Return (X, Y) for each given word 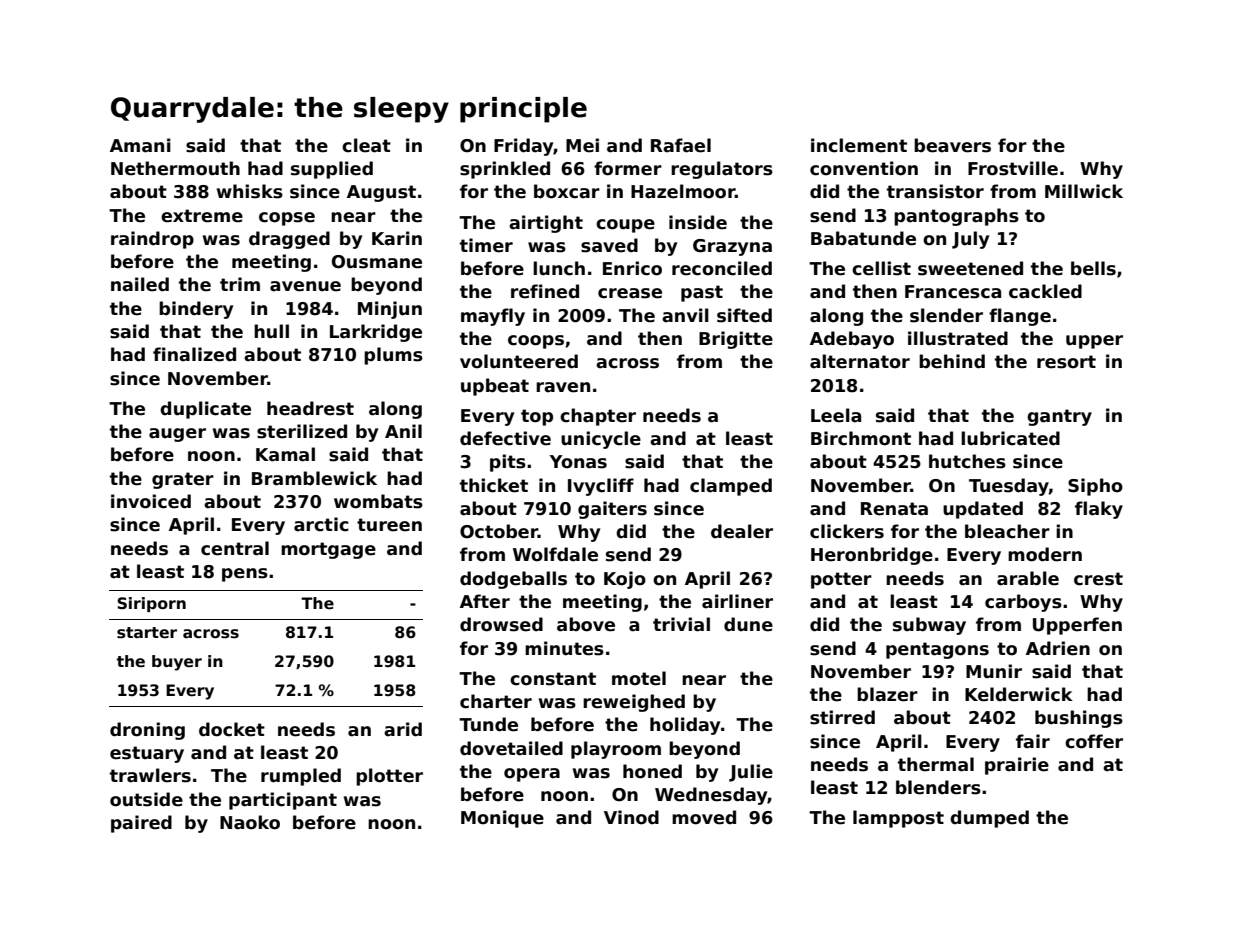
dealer (742, 531)
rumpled (301, 777)
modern (1045, 554)
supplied (332, 170)
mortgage (328, 550)
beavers (952, 145)
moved (704, 817)
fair (1033, 741)
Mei (582, 145)
